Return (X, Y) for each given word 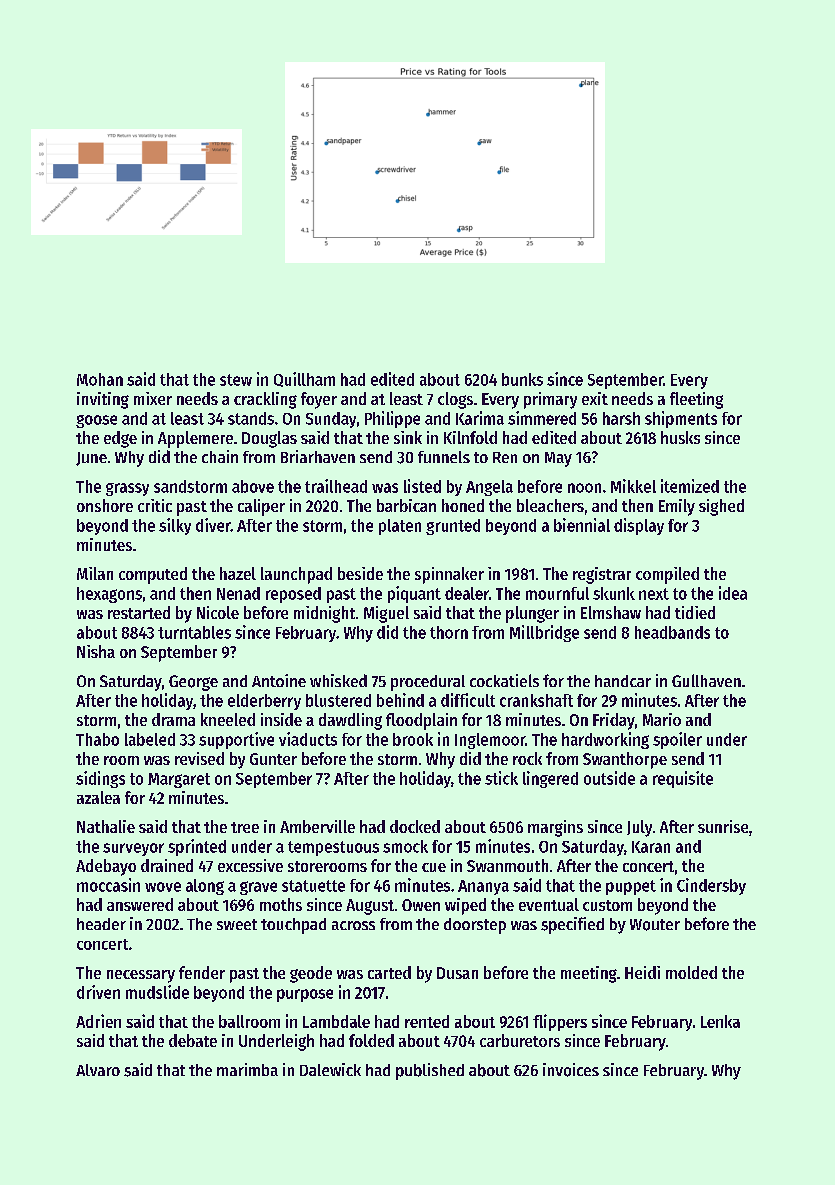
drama (173, 719)
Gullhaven (706, 680)
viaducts (308, 739)
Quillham (304, 379)
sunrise (723, 826)
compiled (667, 575)
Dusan (457, 973)
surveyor (133, 849)
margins (555, 828)
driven (98, 992)
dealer (467, 593)
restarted (139, 612)
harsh (621, 418)
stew (236, 380)
